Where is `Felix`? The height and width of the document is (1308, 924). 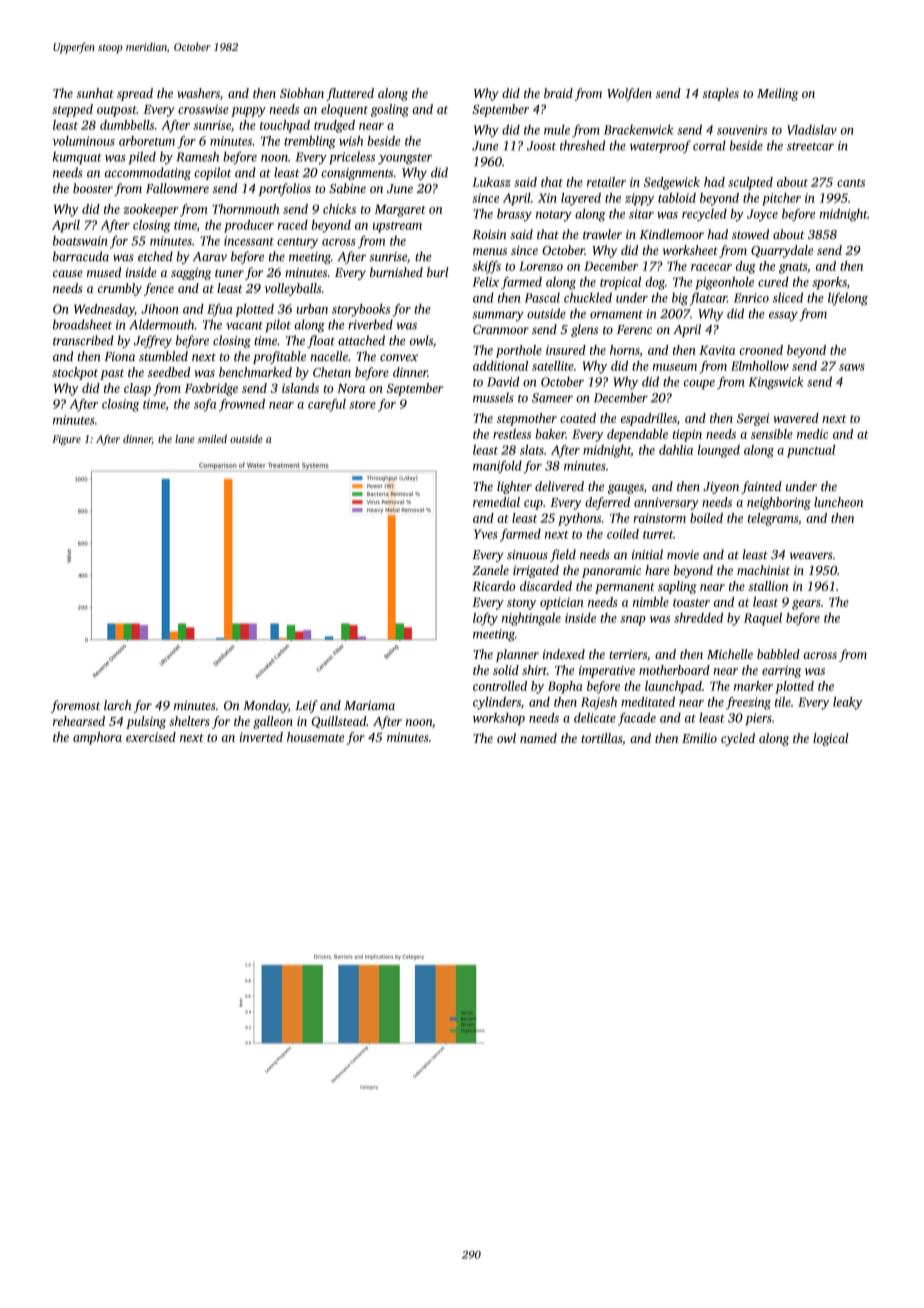 Felix is located at coordinates (485, 282).
